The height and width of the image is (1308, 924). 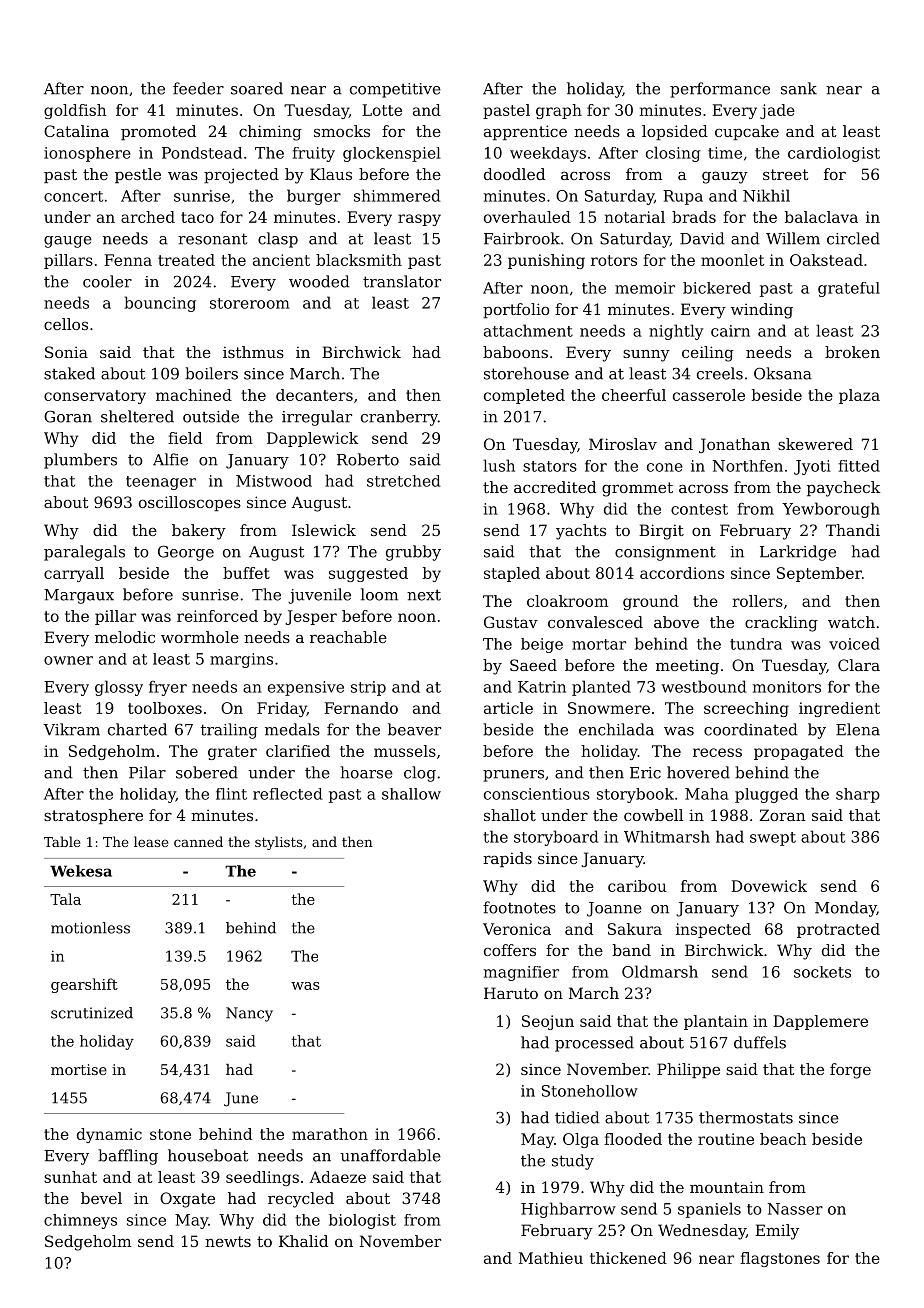 I want to click on Oakstead, so click(x=826, y=260).
